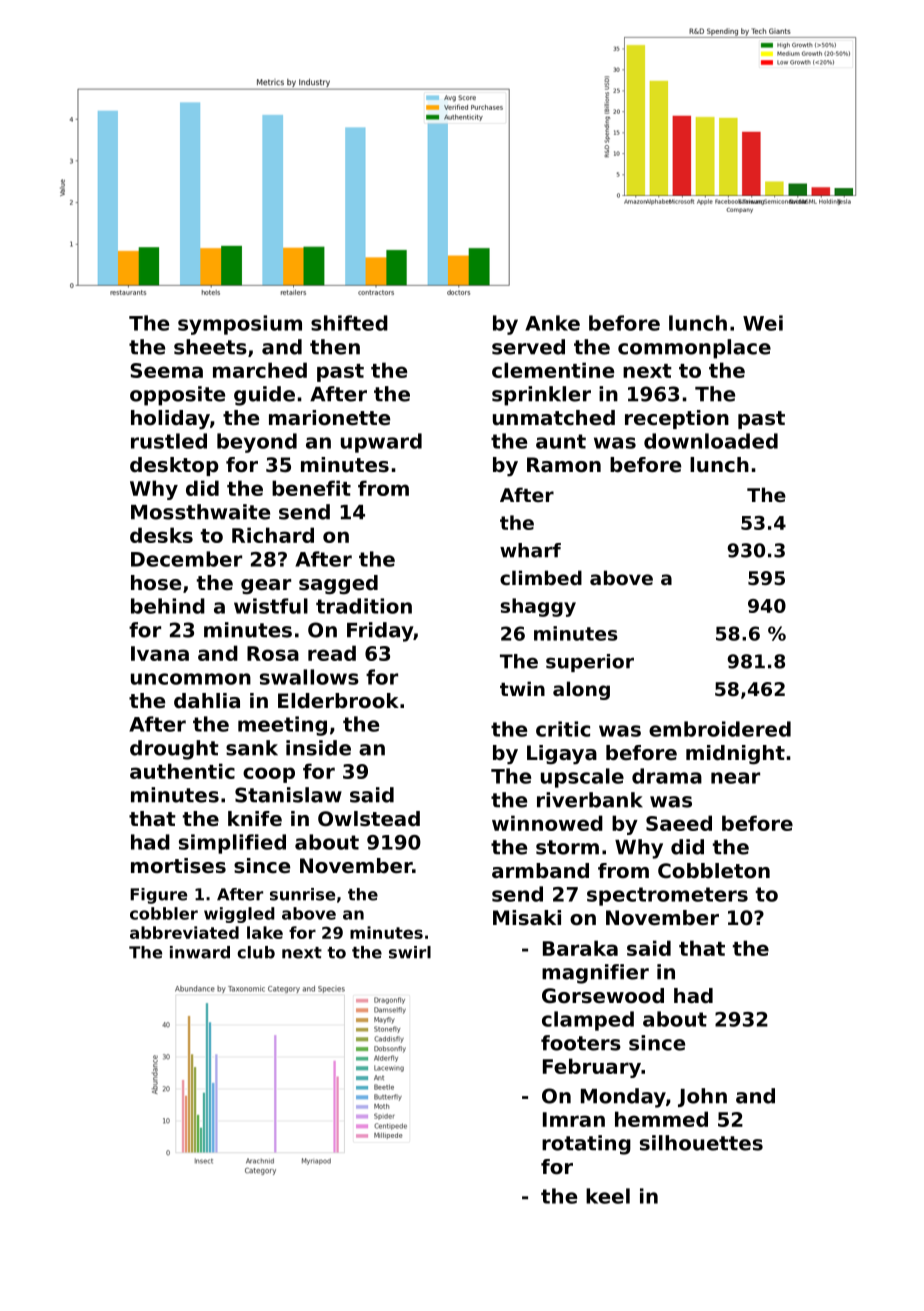 Image resolution: width=924 pixels, height=1311 pixels. Describe the element at coordinates (364, 606) in the screenshot. I see `tradition` at that location.
